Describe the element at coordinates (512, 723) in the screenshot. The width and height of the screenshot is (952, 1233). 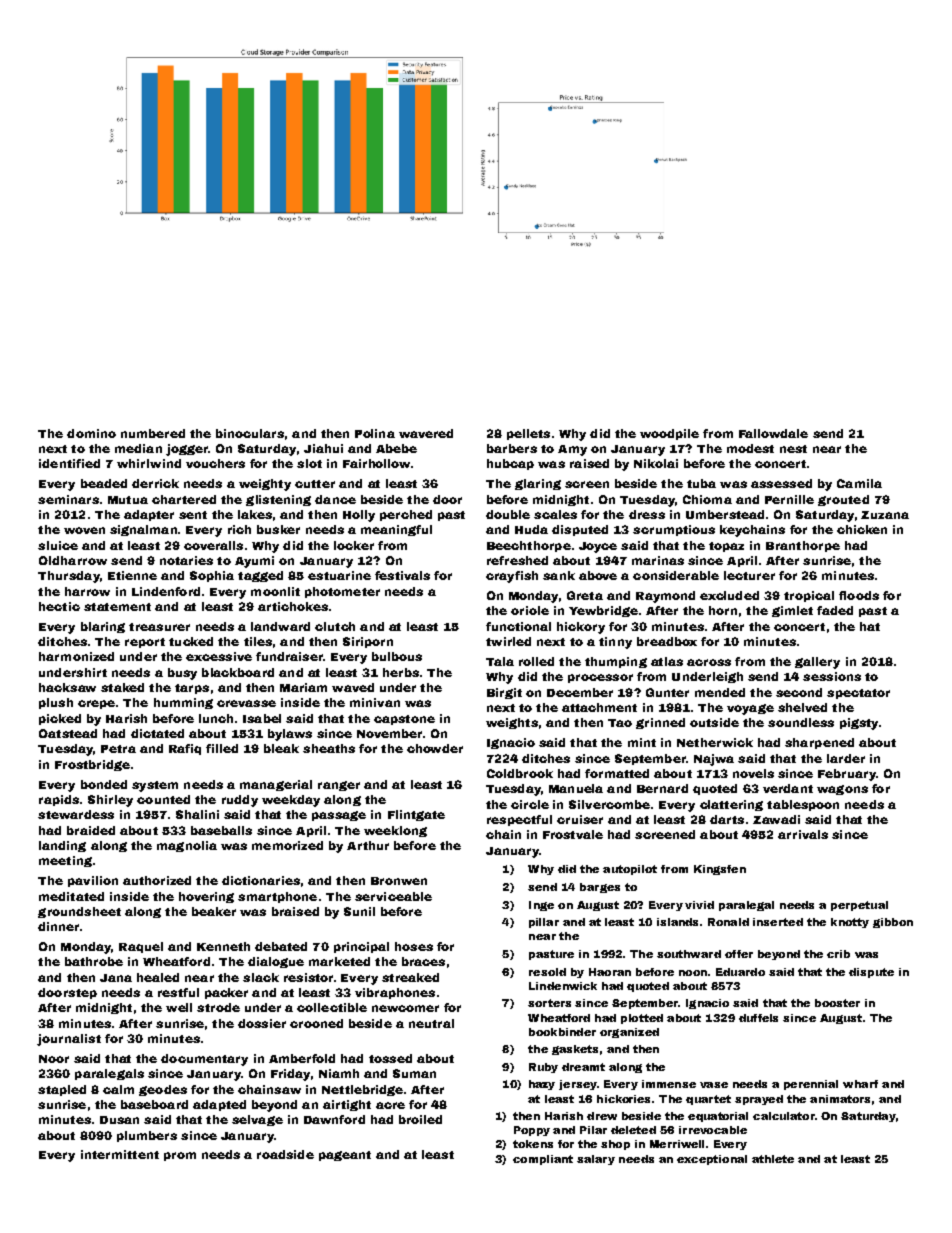
I see `weights` at that location.
